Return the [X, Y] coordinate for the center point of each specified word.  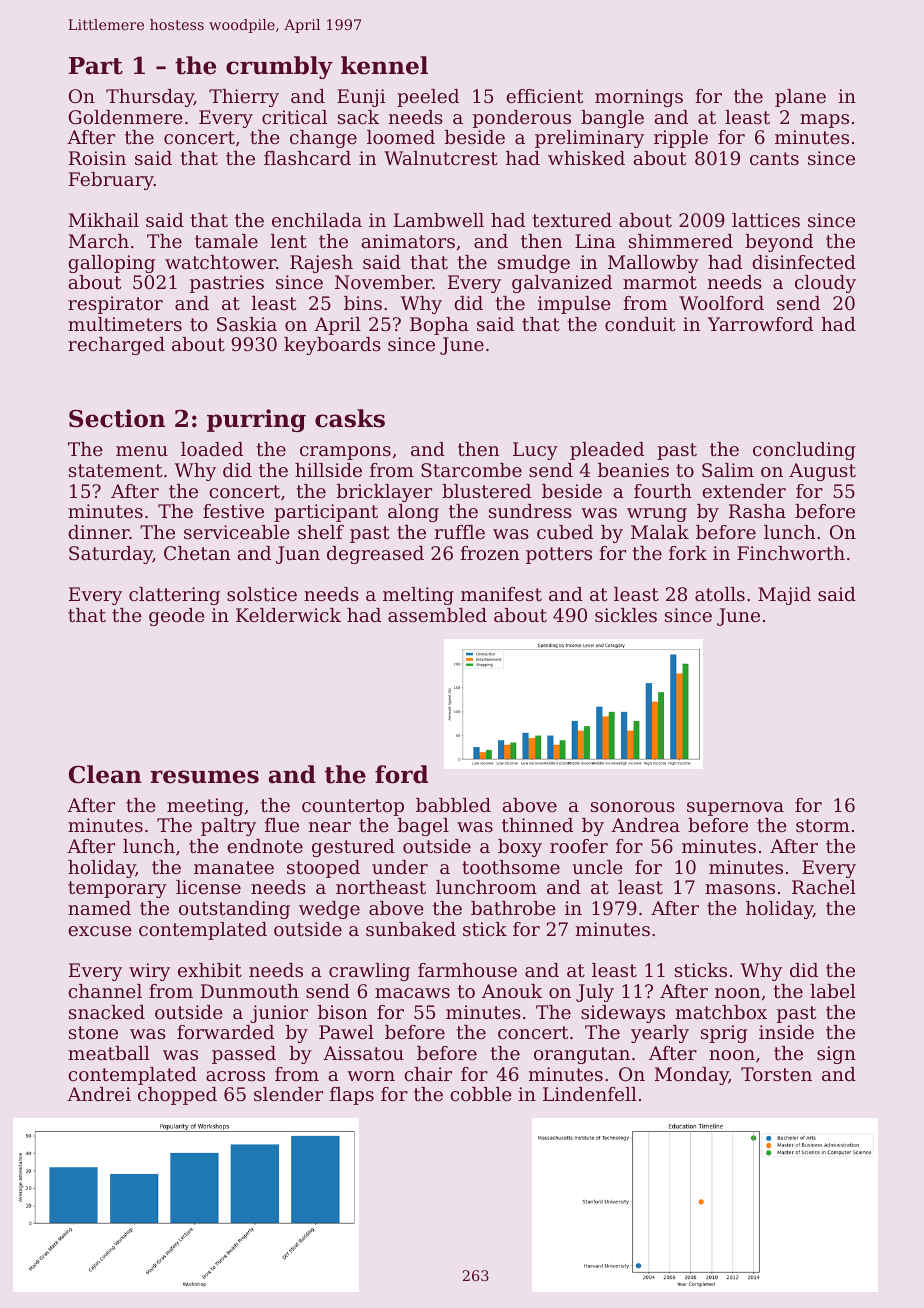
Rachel [824, 887]
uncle [597, 867]
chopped [177, 1096]
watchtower [220, 262]
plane [800, 98]
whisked [586, 158]
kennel [384, 65]
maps [824, 121]
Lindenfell [590, 1094]
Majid [784, 596]
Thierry [244, 98]
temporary [117, 889]
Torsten [776, 1074]
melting [418, 596]
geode [177, 617]
